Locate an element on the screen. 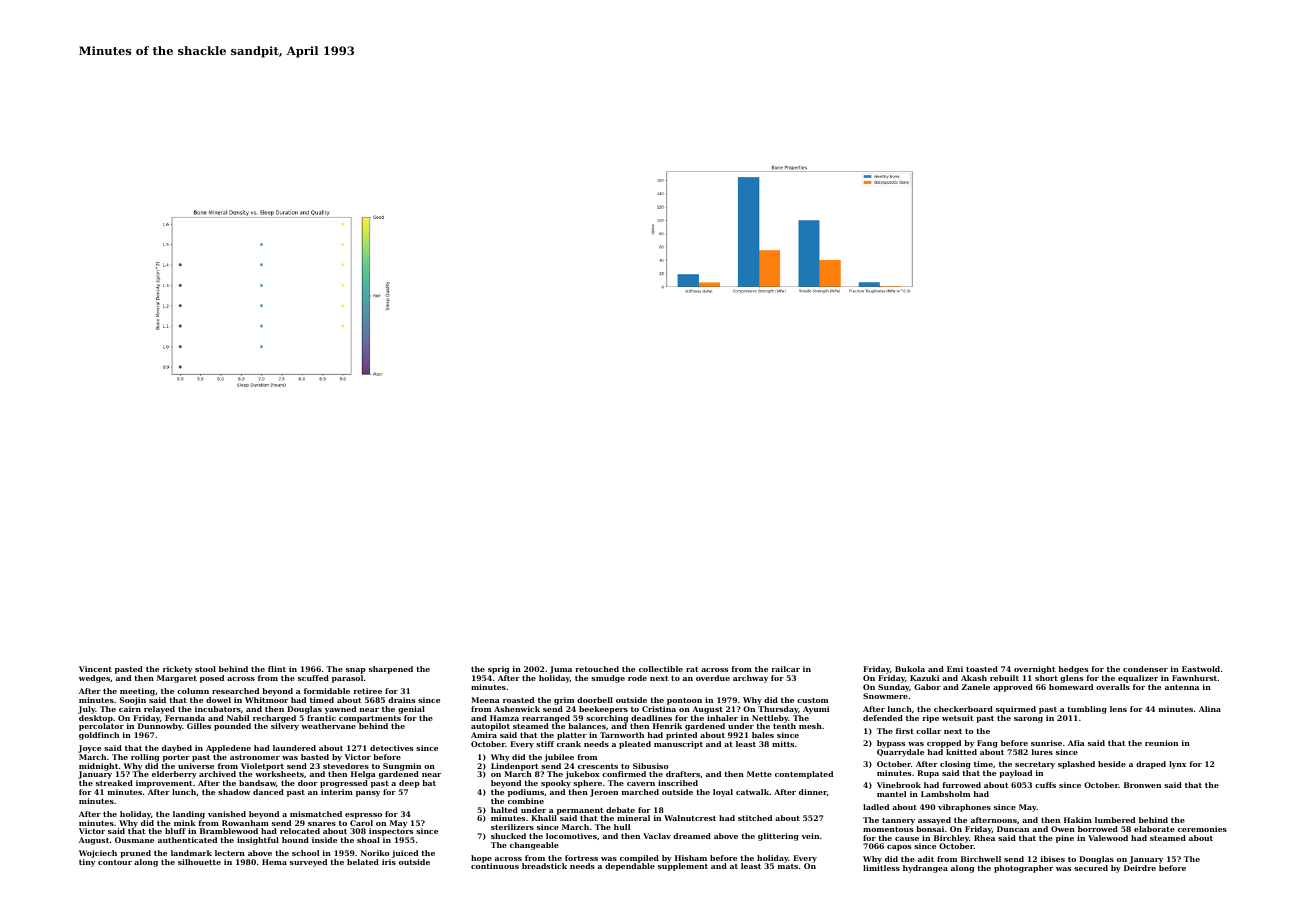 The image size is (1308, 924). condenser is located at coordinates (1145, 669).
